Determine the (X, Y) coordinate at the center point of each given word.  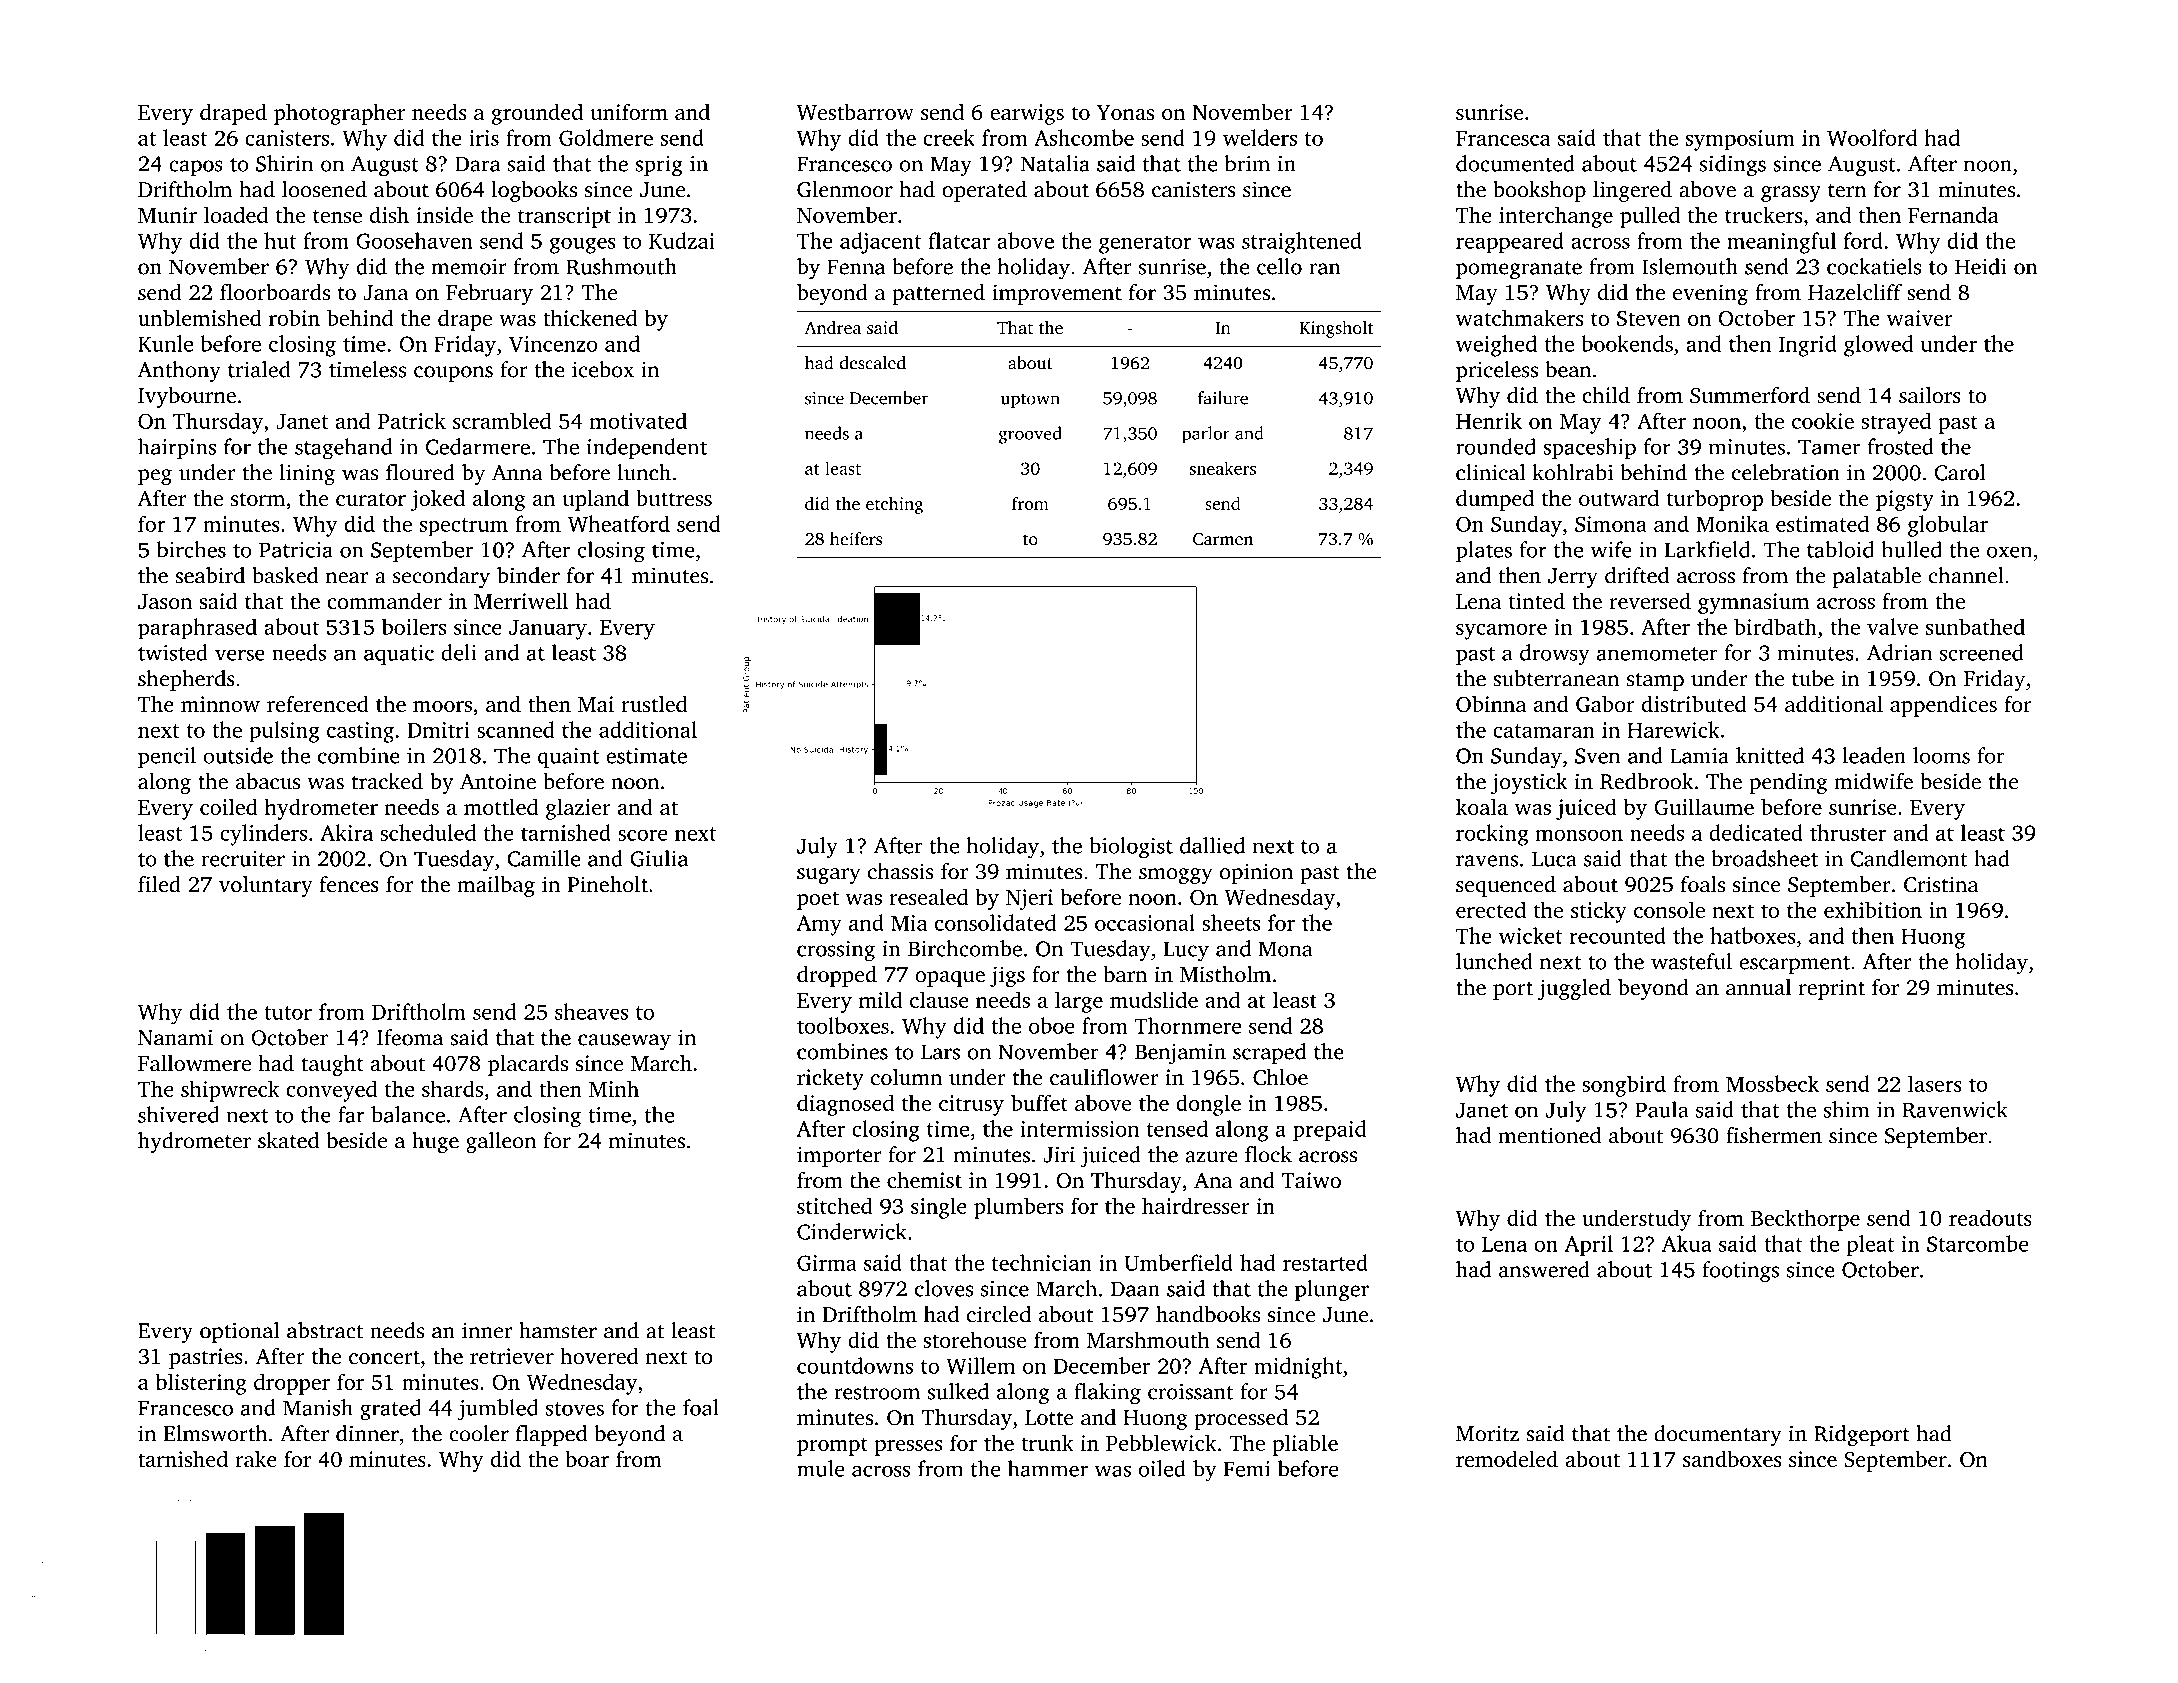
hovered (599, 1356)
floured (420, 472)
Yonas (1125, 112)
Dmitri (438, 730)
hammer (1048, 1468)
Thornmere (1187, 1025)
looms (1941, 755)
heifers (856, 539)
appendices (1943, 706)
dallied (1212, 845)
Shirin (284, 163)
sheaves (591, 1011)
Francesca (1503, 138)
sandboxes (1732, 1458)
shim (1846, 1109)
